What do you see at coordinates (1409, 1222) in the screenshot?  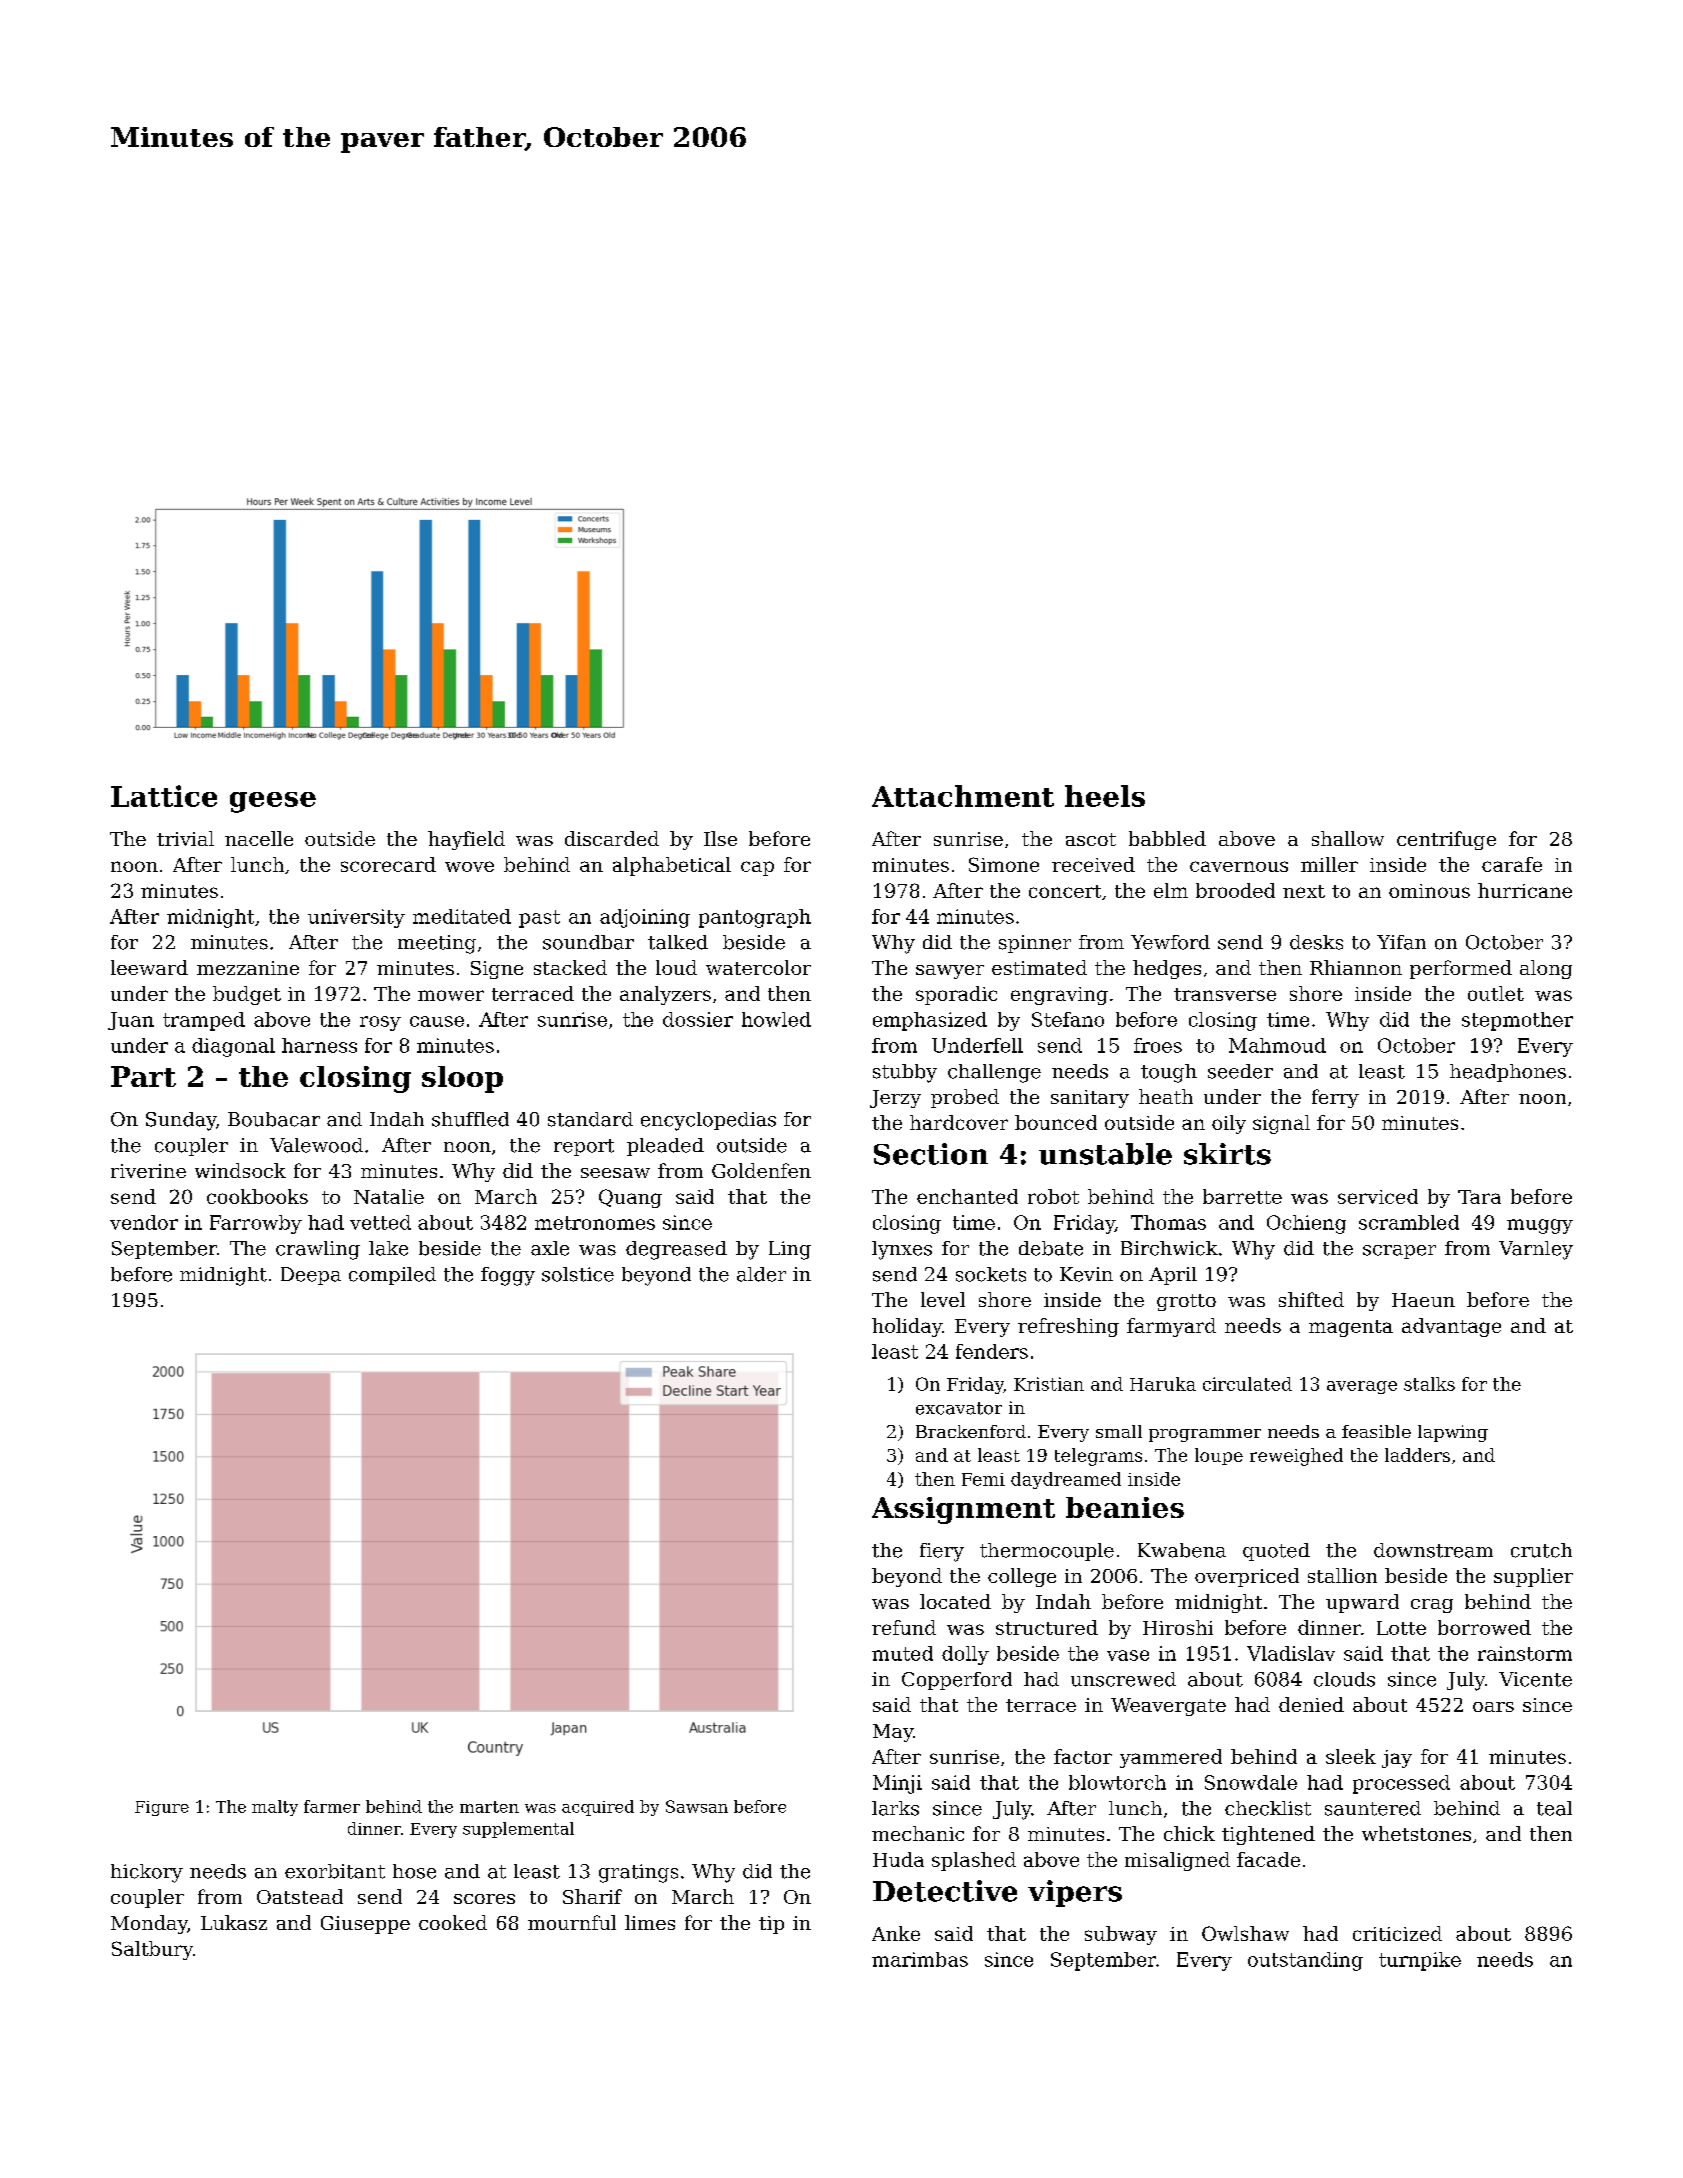 I see `scrambled` at bounding box center [1409, 1222].
